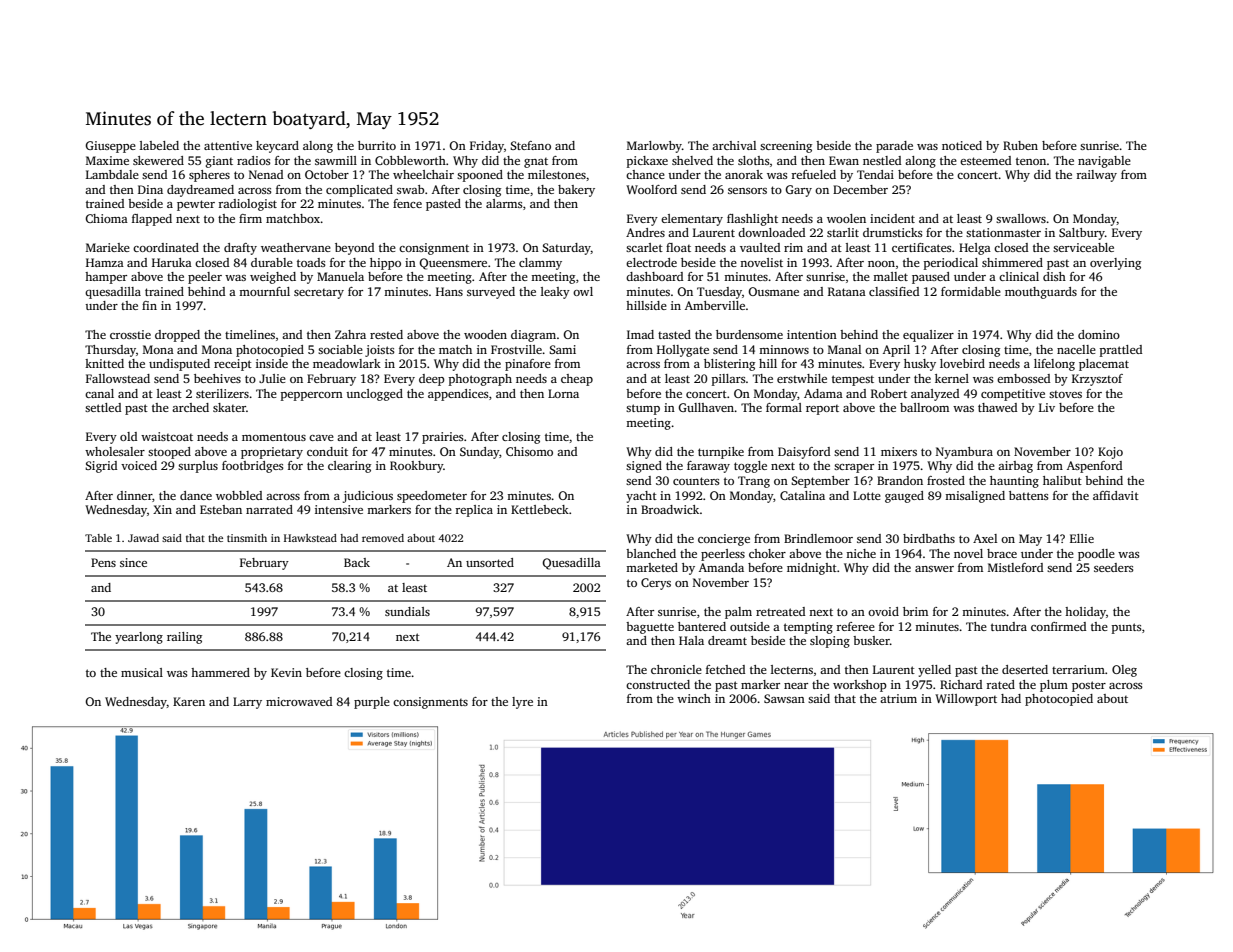 The width and height of the screenshot is (1233, 952). Describe the element at coordinates (372, 703) in the screenshot. I see `purple` at that location.
